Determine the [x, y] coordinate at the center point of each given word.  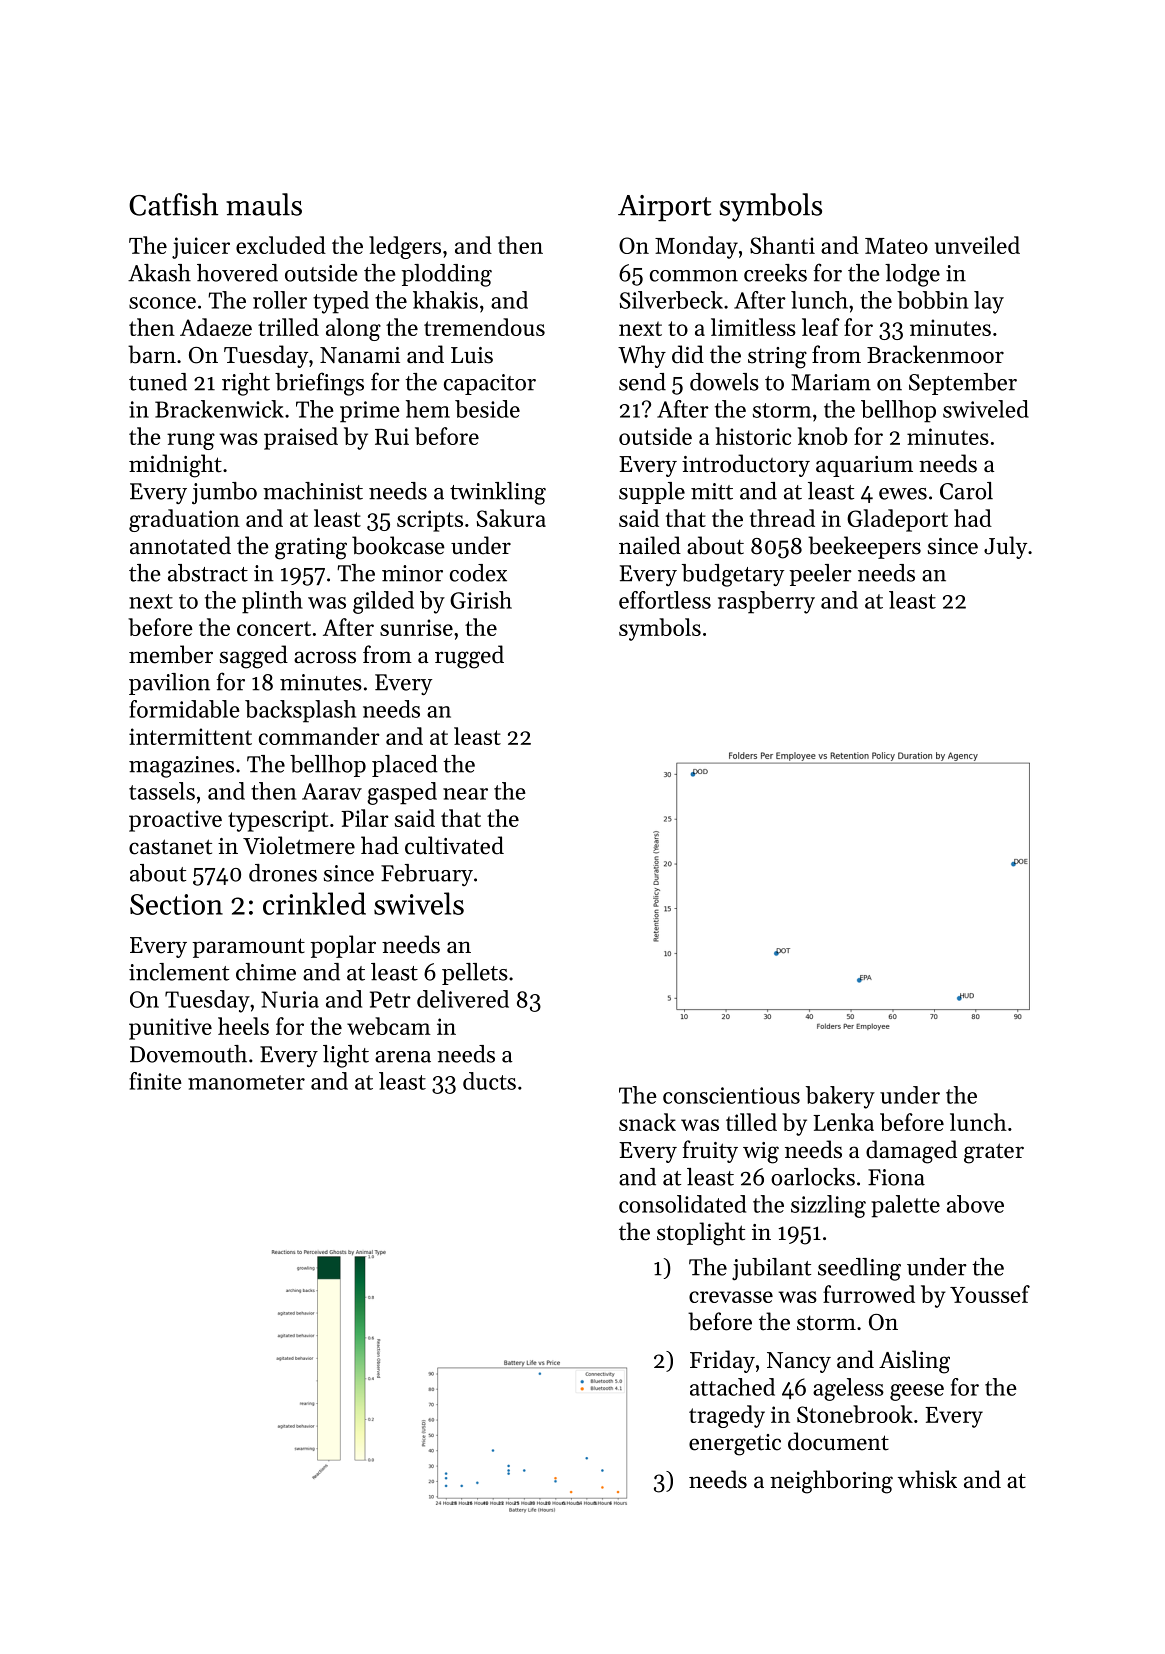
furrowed [869, 1294]
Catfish [173, 204]
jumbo [224, 493]
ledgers [405, 247]
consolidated [682, 1204]
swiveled [986, 409]
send [642, 382]
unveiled [977, 245]
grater [994, 1153]
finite [155, 1081]
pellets [475, 974]
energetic [735, 1445]
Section [176, 904]
